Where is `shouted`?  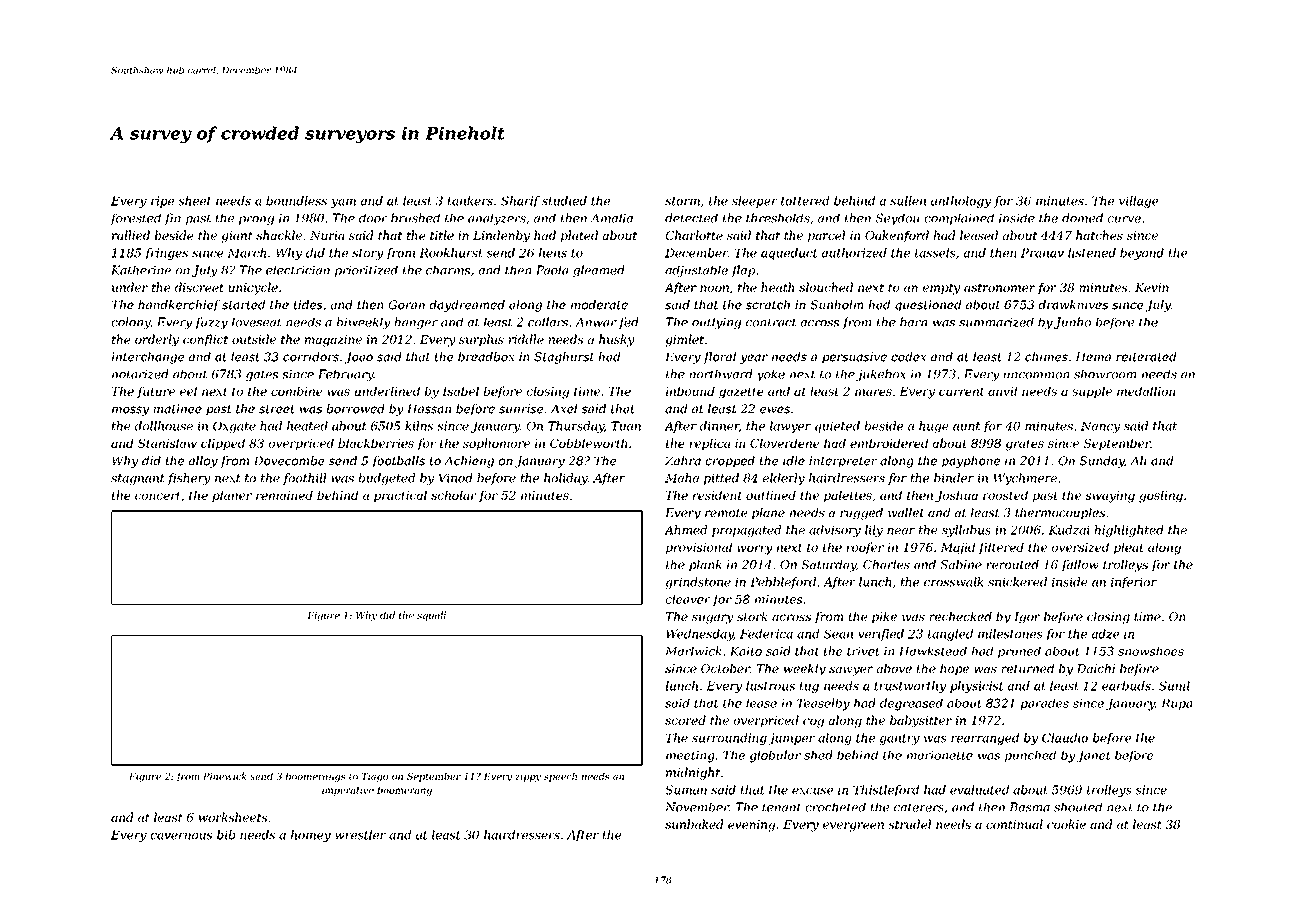
shouted is located at coordinates (1078, 807).
